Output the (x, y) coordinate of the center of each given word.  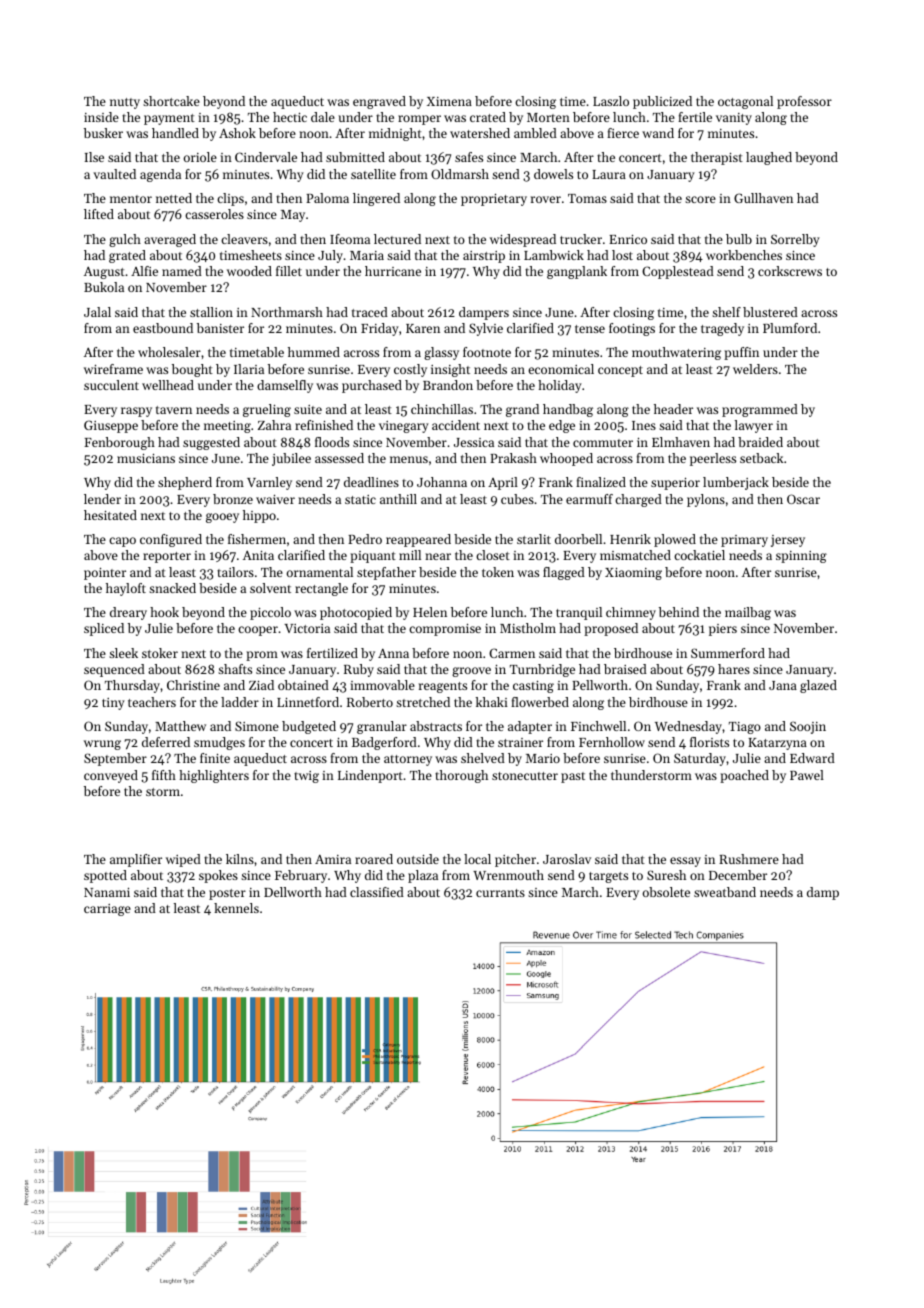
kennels (236, 908)
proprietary (494, 200)
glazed (818, 686)
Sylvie (486, 329)
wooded (249, 271)
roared (374, 859)
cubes (517, 499)
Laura (609, 174)
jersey (788, 541)
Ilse (94, 157)
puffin (741, 353)
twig (306, 777)
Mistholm (528, 628)
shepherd (185, 483)
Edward (812, 758)
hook (164, 612)
